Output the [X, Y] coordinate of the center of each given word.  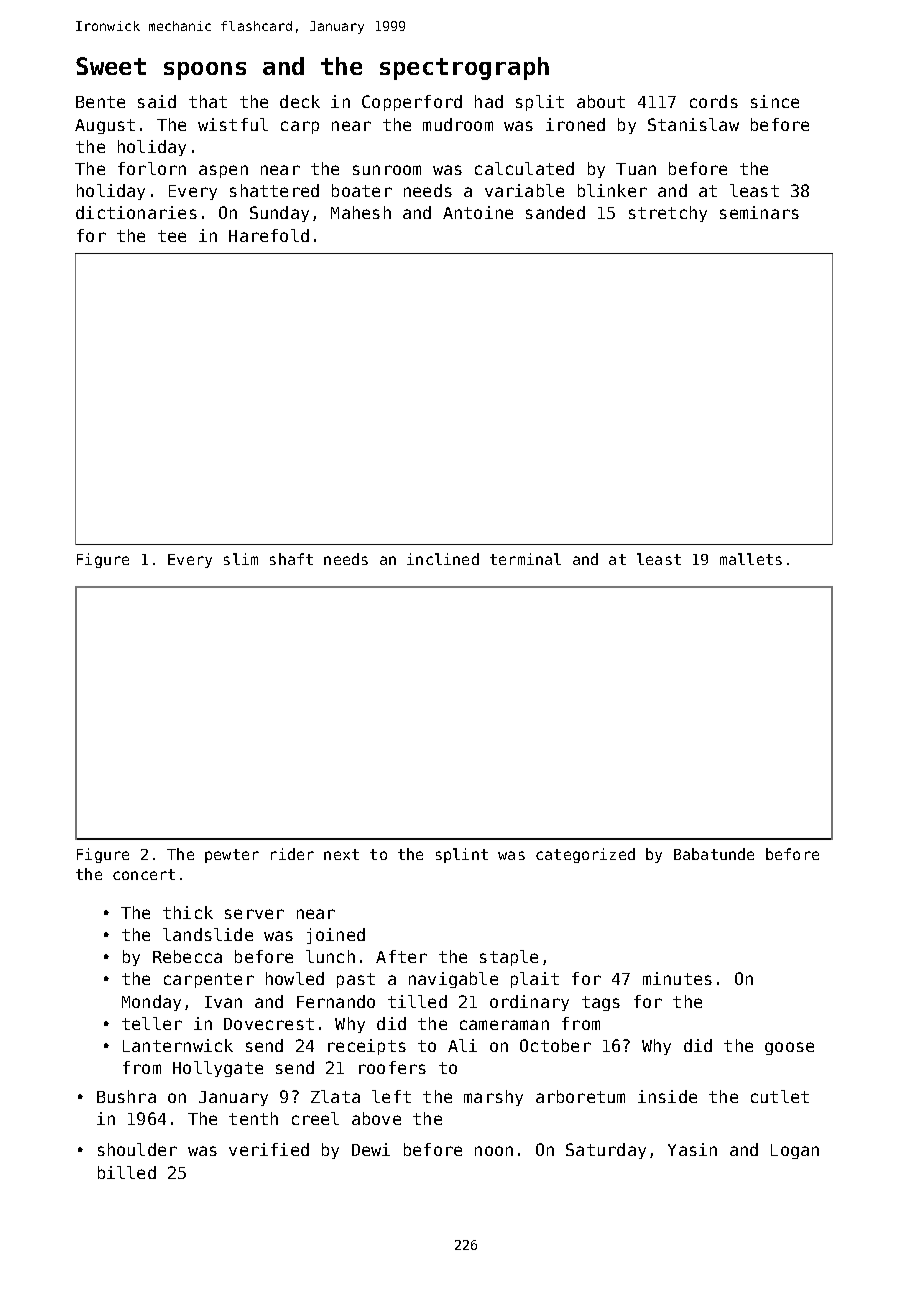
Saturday [606, 1151]
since [775, 101]
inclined [443, 559]
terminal [525, 559]
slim [241, 559]
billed [127, 1172]
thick [188, 912]
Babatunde [714, 854]
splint [462, 855]
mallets [751, 559]
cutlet [780, 1096]
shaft [291, 559]
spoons [205, 71]
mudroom [458, 124]
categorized [585, 855]
